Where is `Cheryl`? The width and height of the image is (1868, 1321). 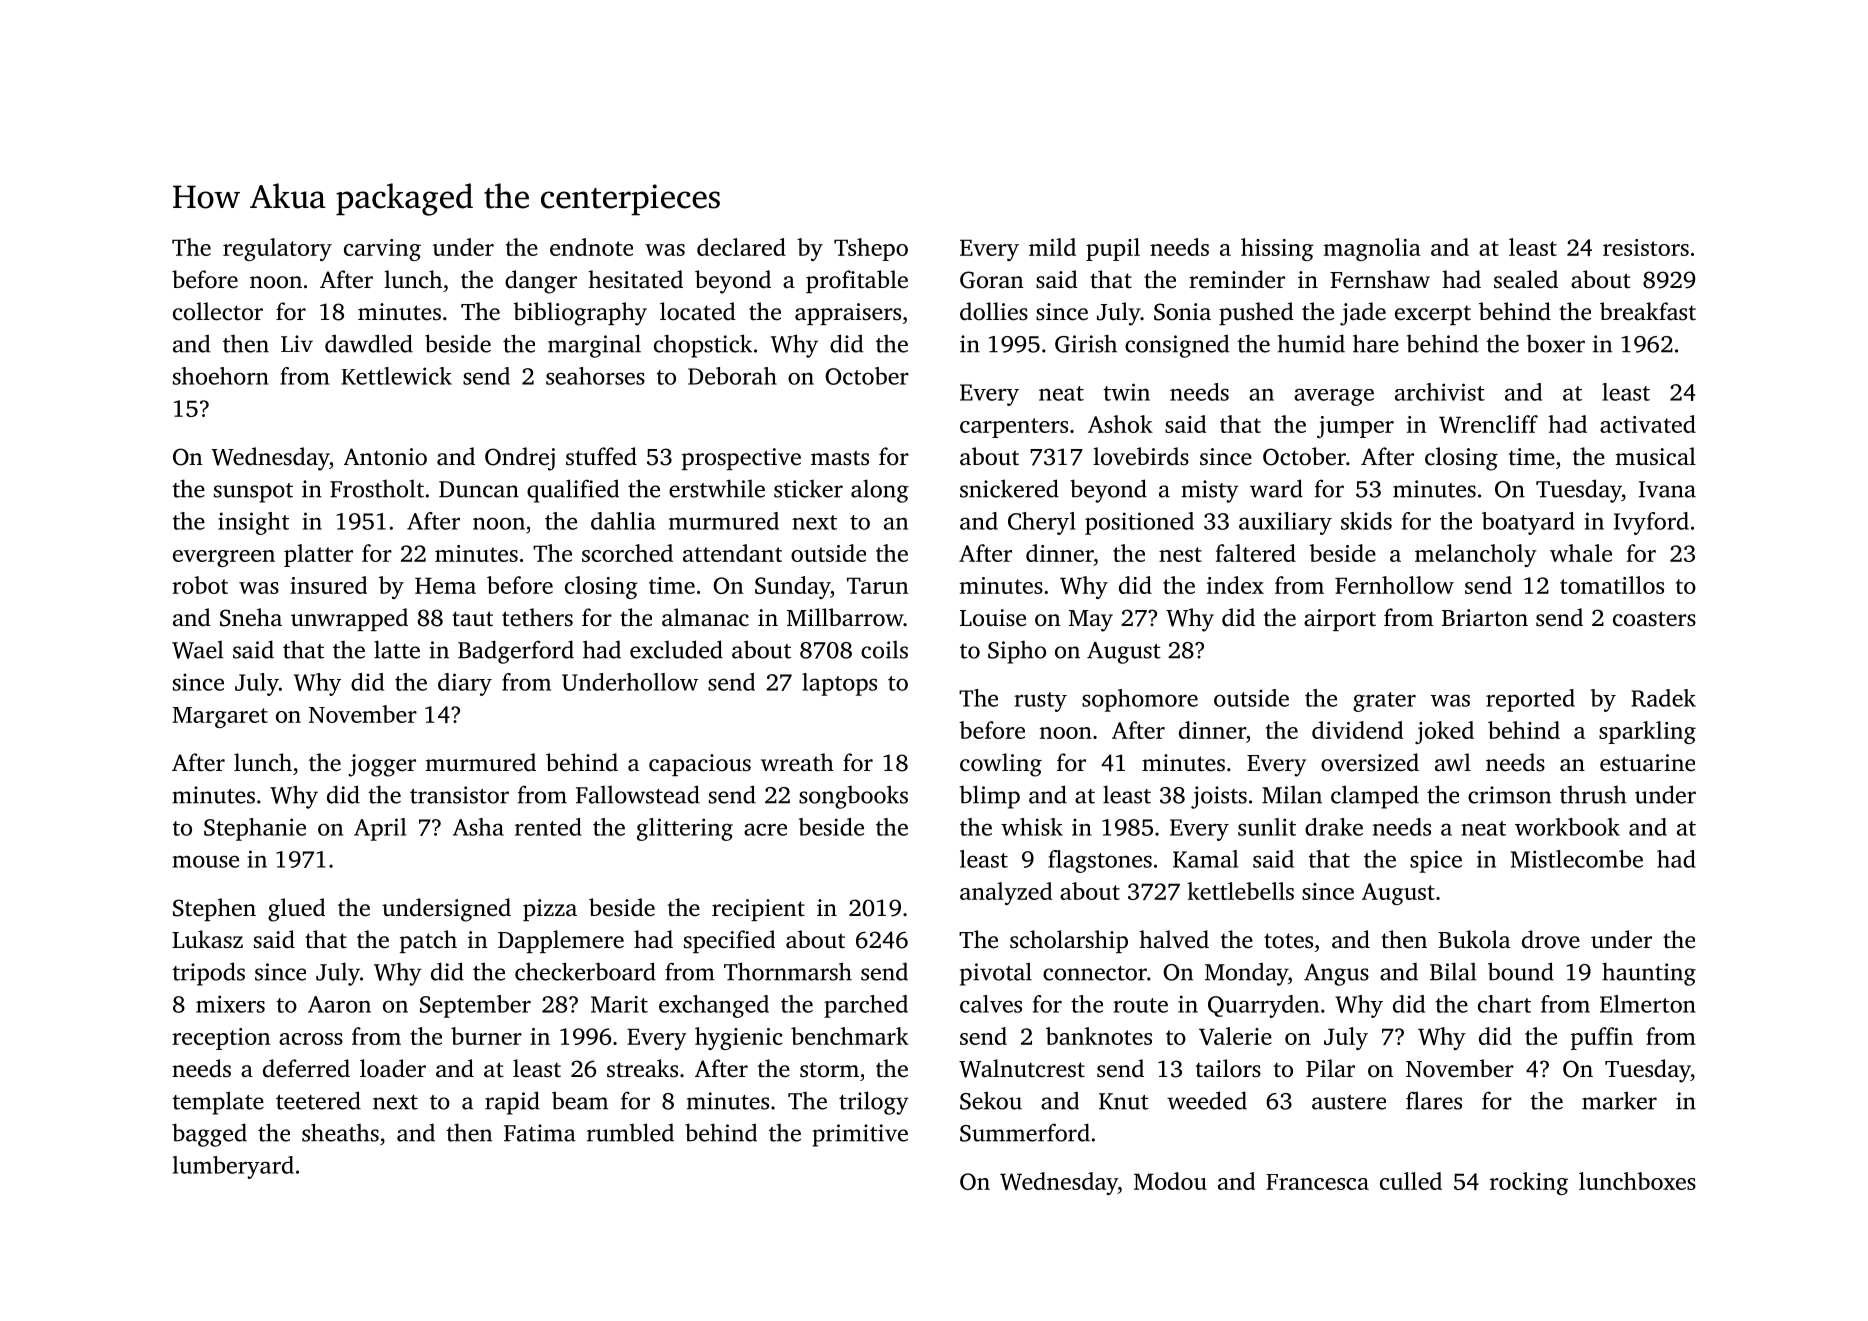
Cheryl is located at coordinates (1042, 523).
